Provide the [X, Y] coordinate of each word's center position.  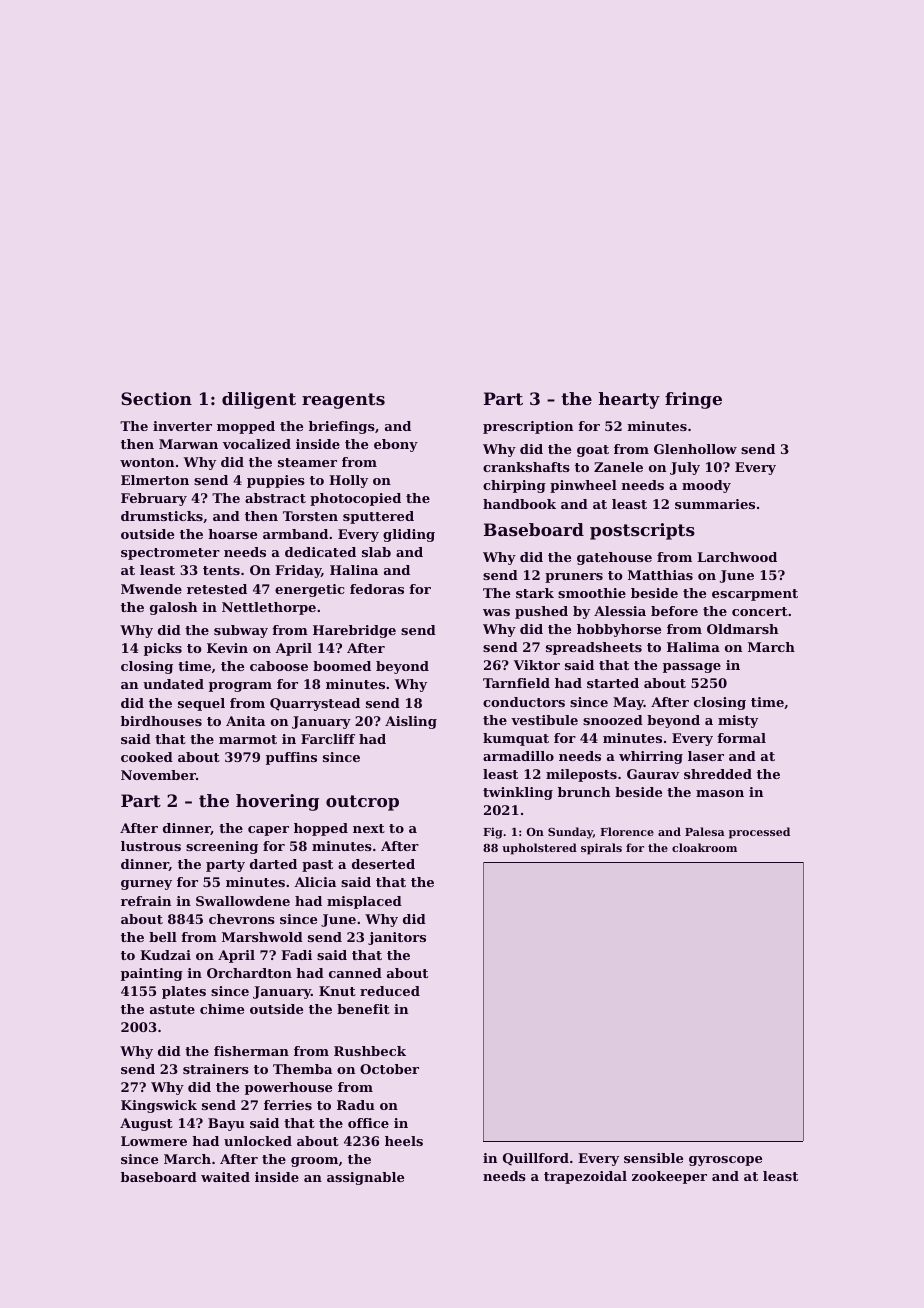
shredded [718, 774]
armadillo [518, 756]
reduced [390, 991]
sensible [653, 1158]
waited [225, 1177]
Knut [337, 991]
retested [217, 589]
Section [156, 398]
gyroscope [725, 1161]
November [158, 775]
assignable [365, 1178]
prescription [528, 427]
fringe [693, 400]
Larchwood [737, 557]
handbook [519, 504]
